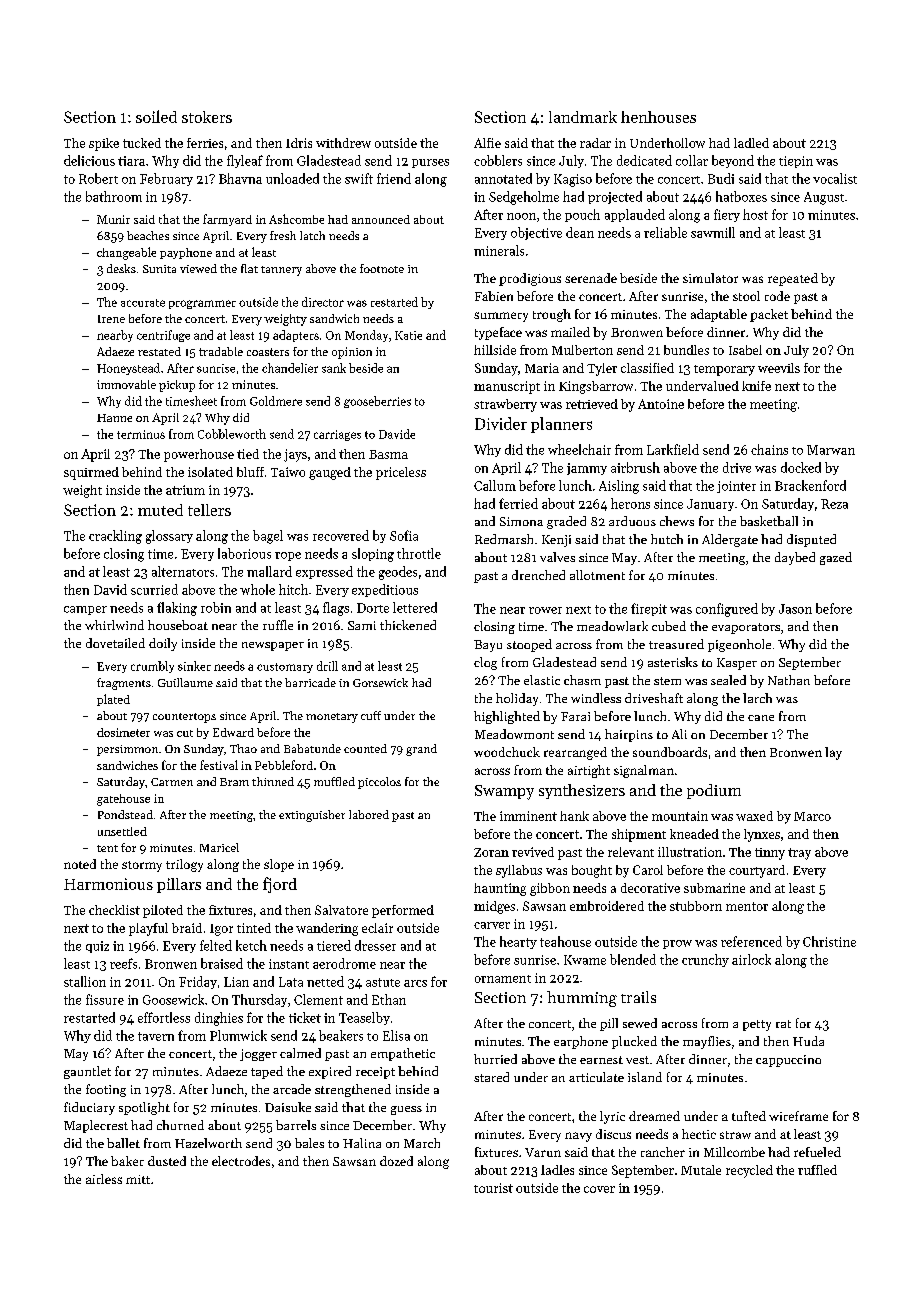 This document has width=924, height=1308. What do you see at coordinates (583, 117) in the document?
I see `landmark` at bounding box center [583, 117].
